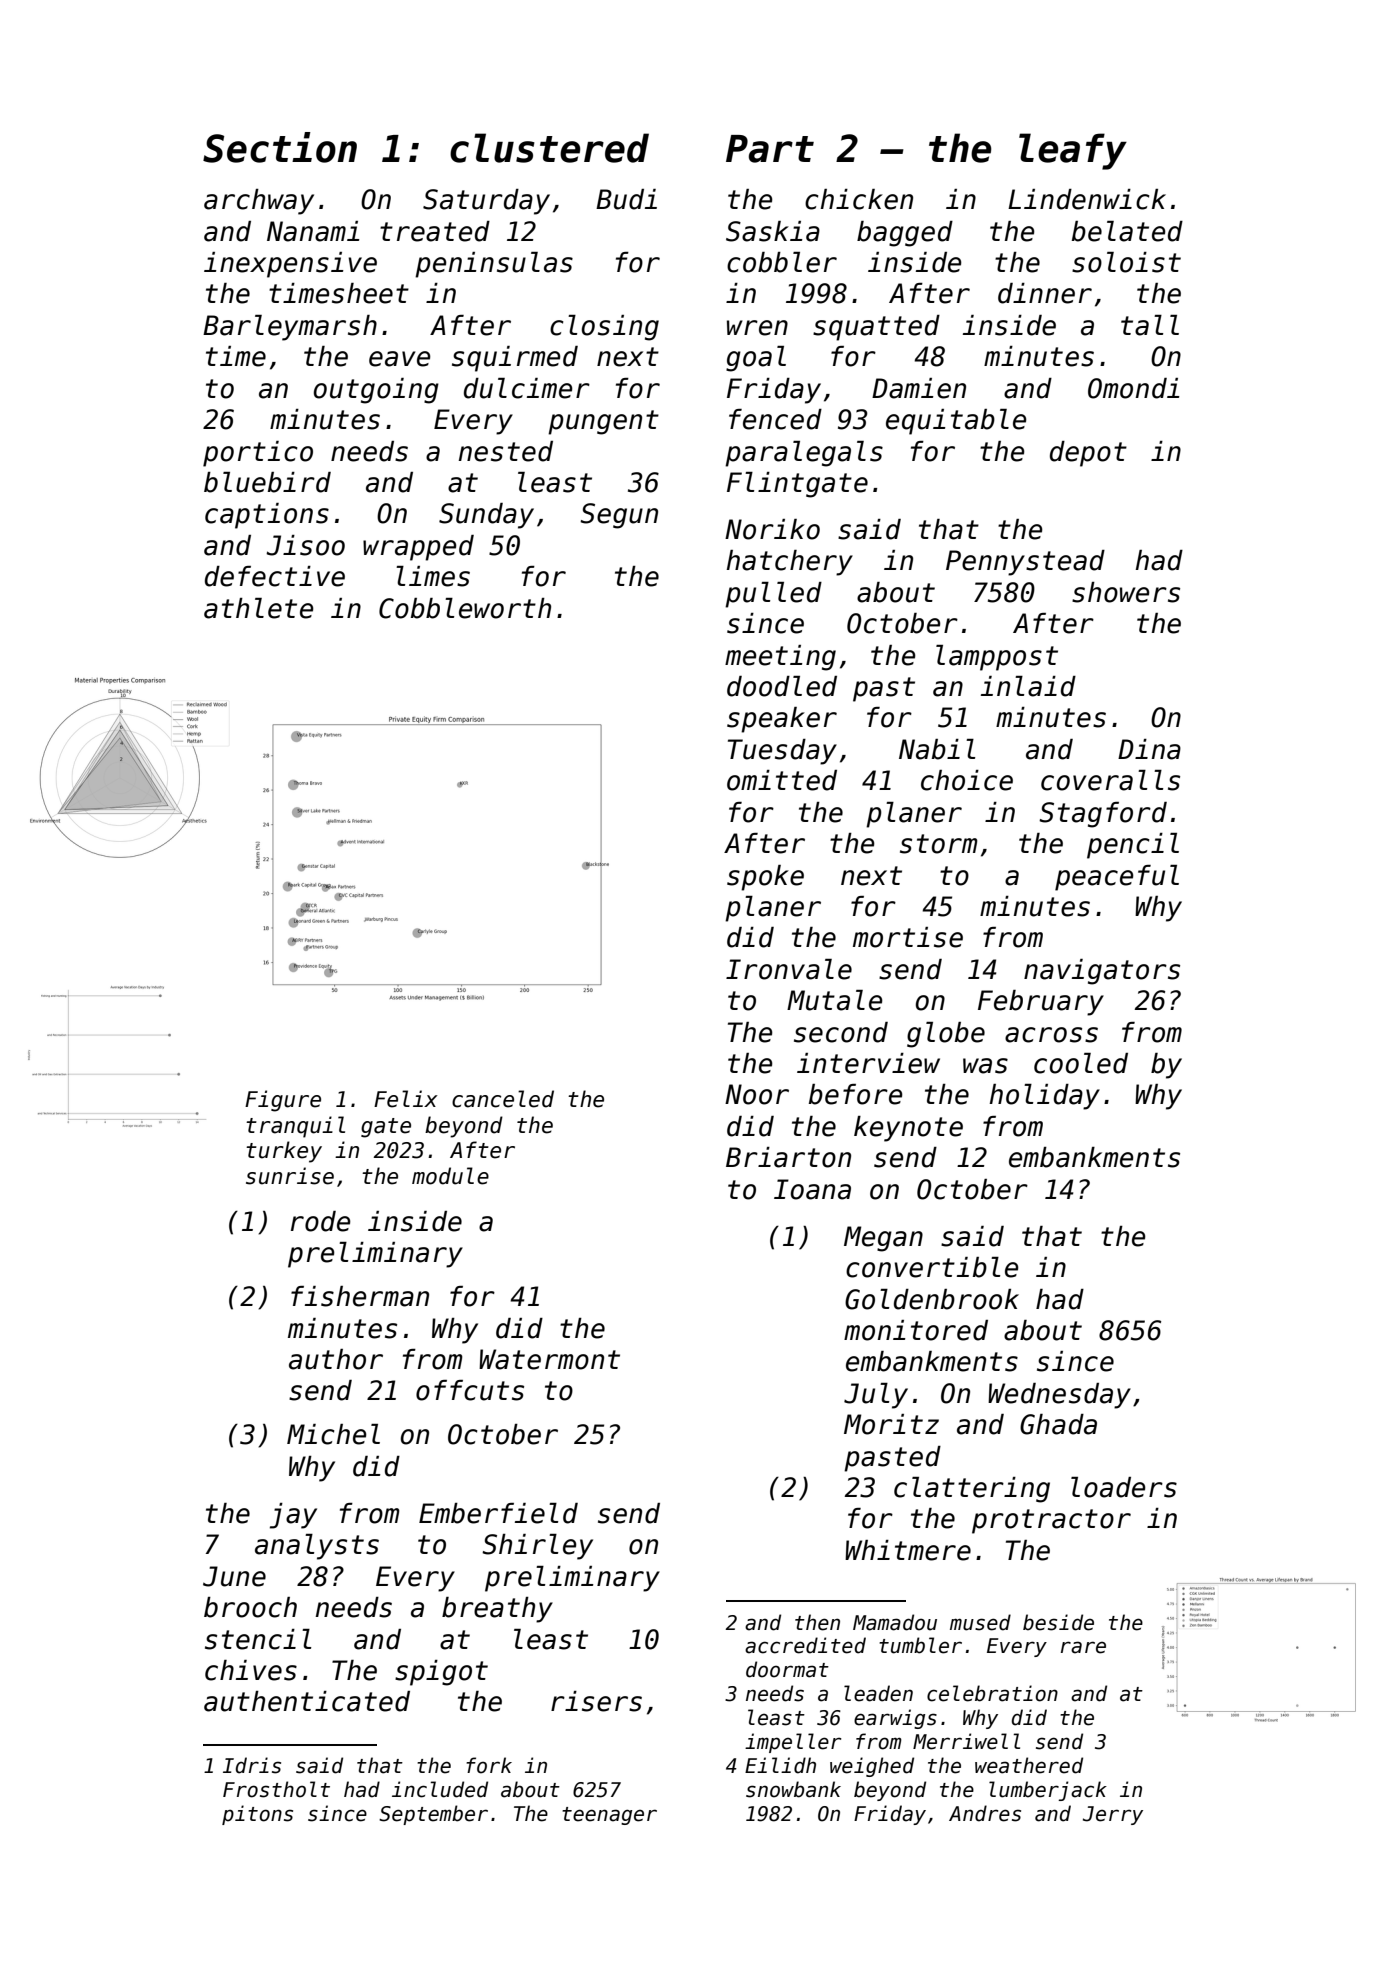 Image resolution: width=1386 pixels, height=1969 pixels. What do you see at coordinates (280, 147) in the image?
I see `Section` at bounding box center [280, 147].
